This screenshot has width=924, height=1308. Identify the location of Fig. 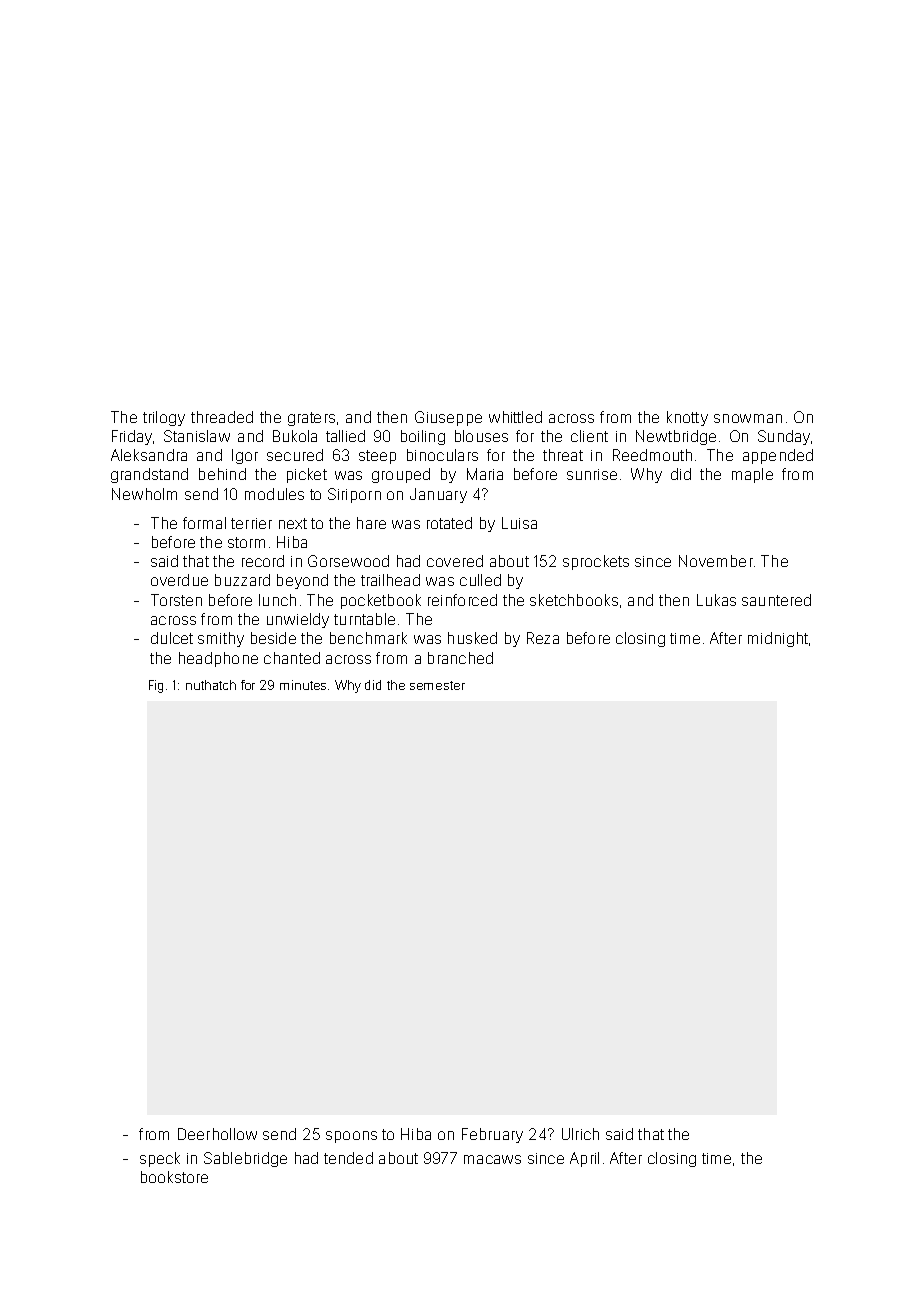
(156, 686).
